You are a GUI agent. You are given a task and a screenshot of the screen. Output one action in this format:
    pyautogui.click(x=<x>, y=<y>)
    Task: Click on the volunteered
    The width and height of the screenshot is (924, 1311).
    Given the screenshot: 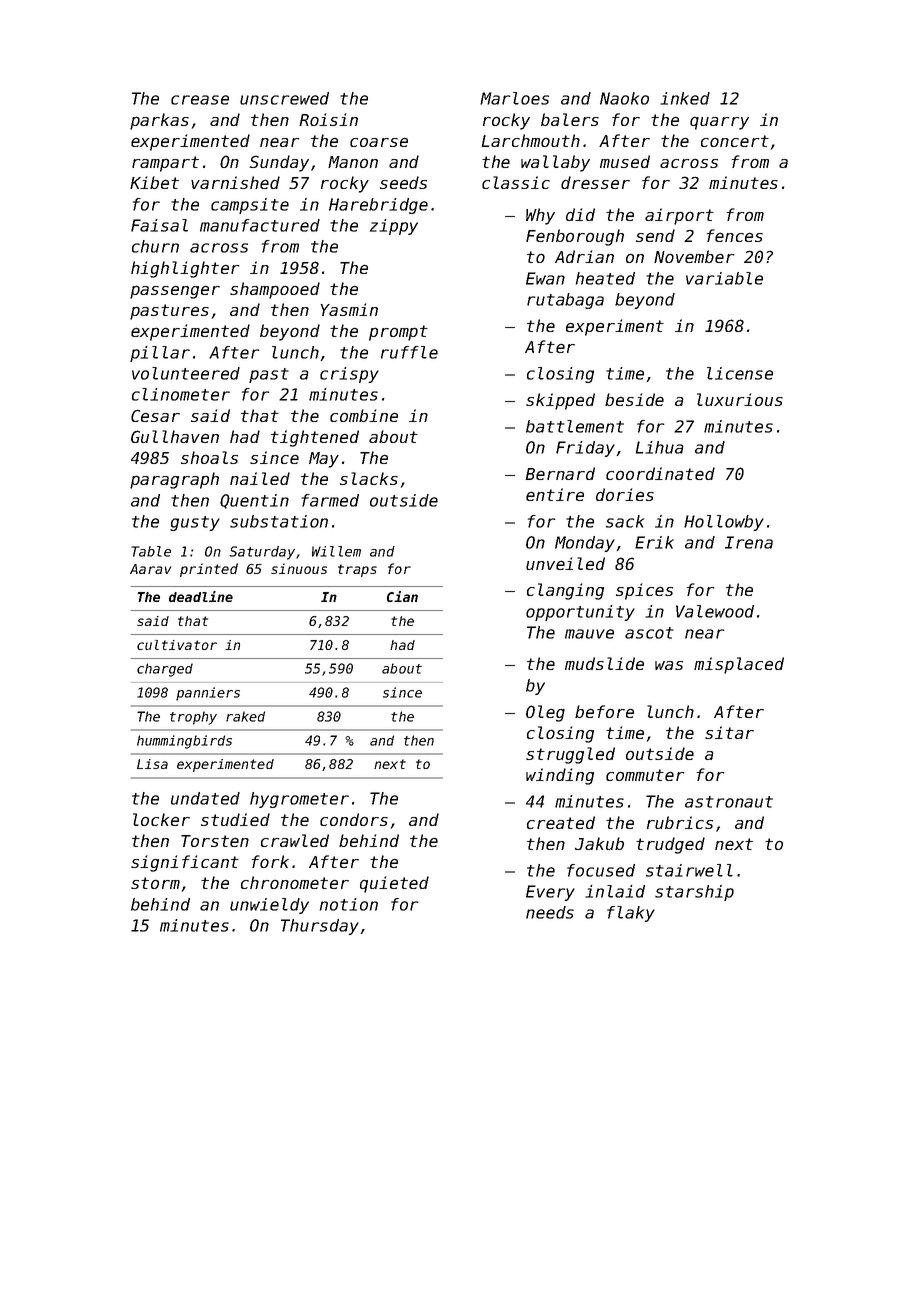 What is the action you would take?
    pyautogui.click(x=186, y=373)
